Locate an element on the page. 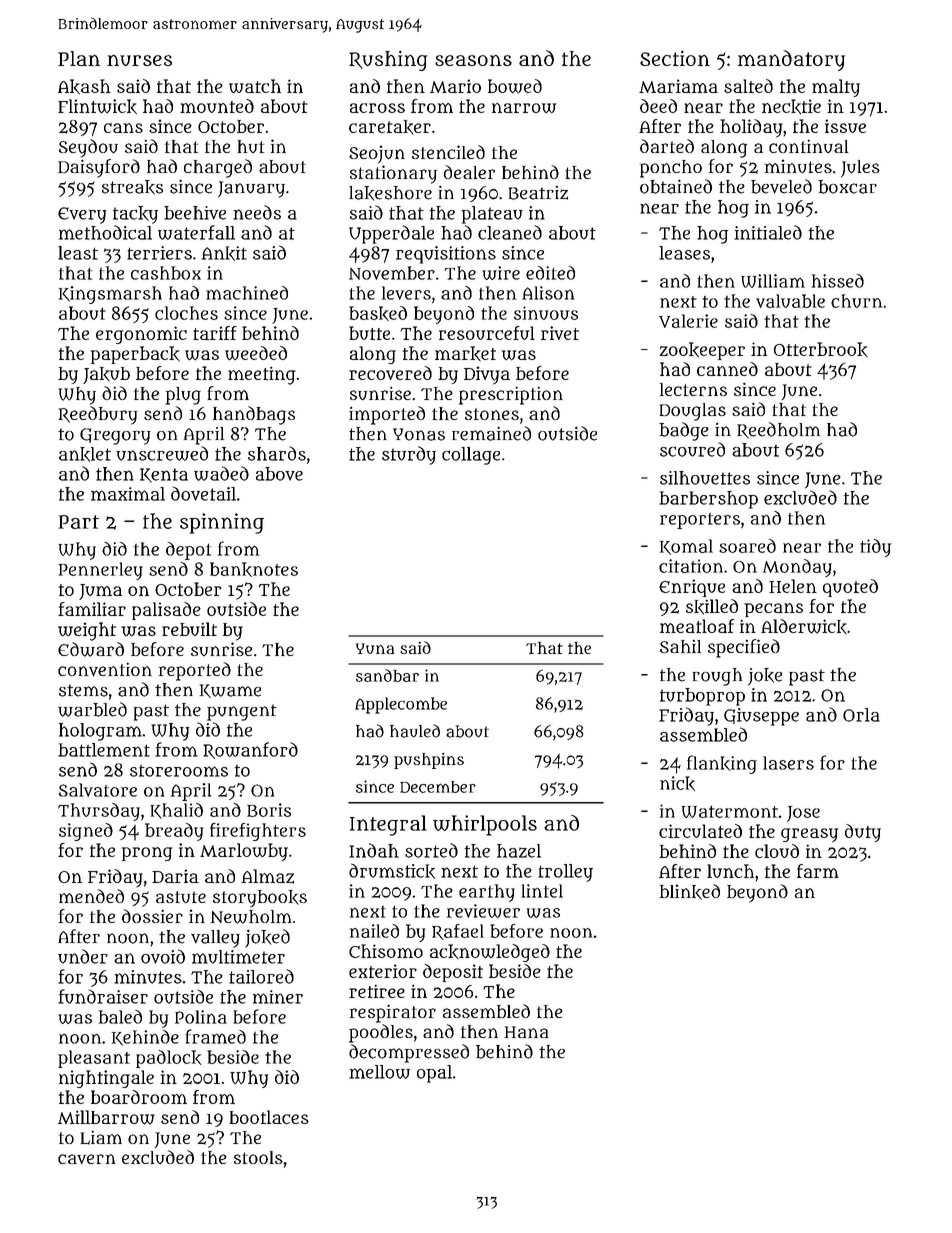 Image resolution: width=952 pixels, height=1233 pixels. initialed is located at coordinates (768, 232).
